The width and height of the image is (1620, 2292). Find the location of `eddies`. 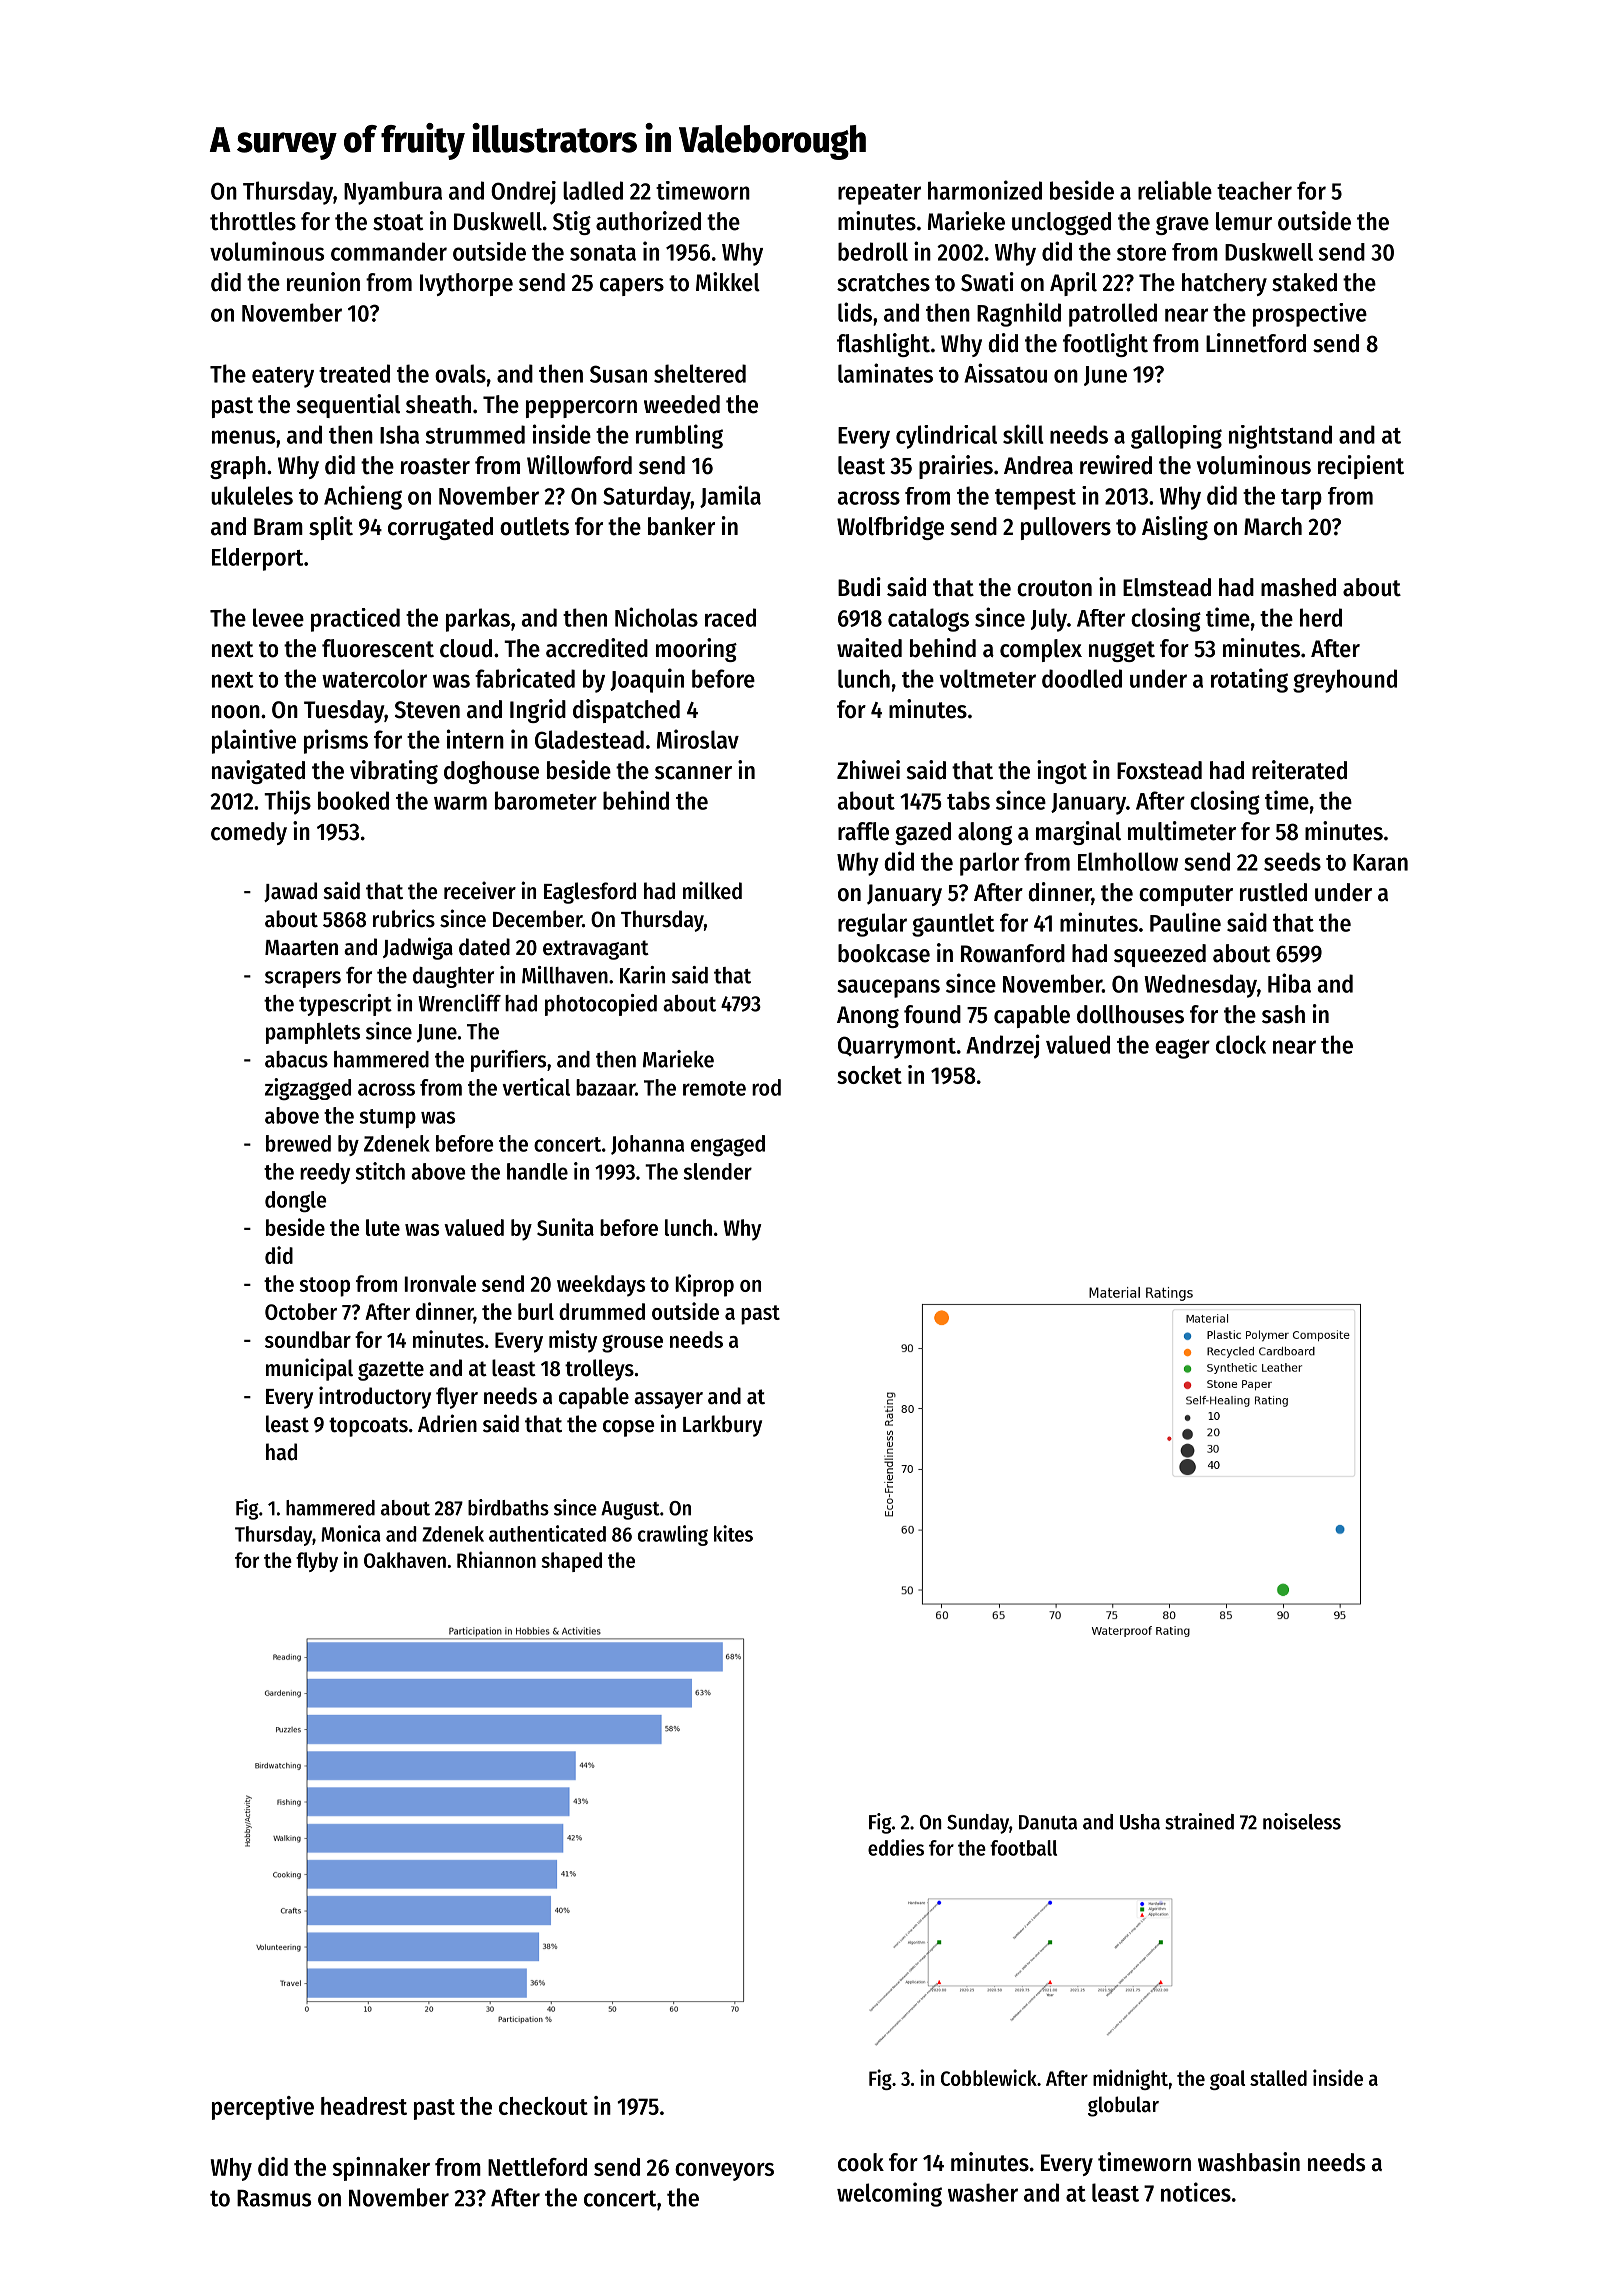

eddies is located at coordinates (896, 1847).
